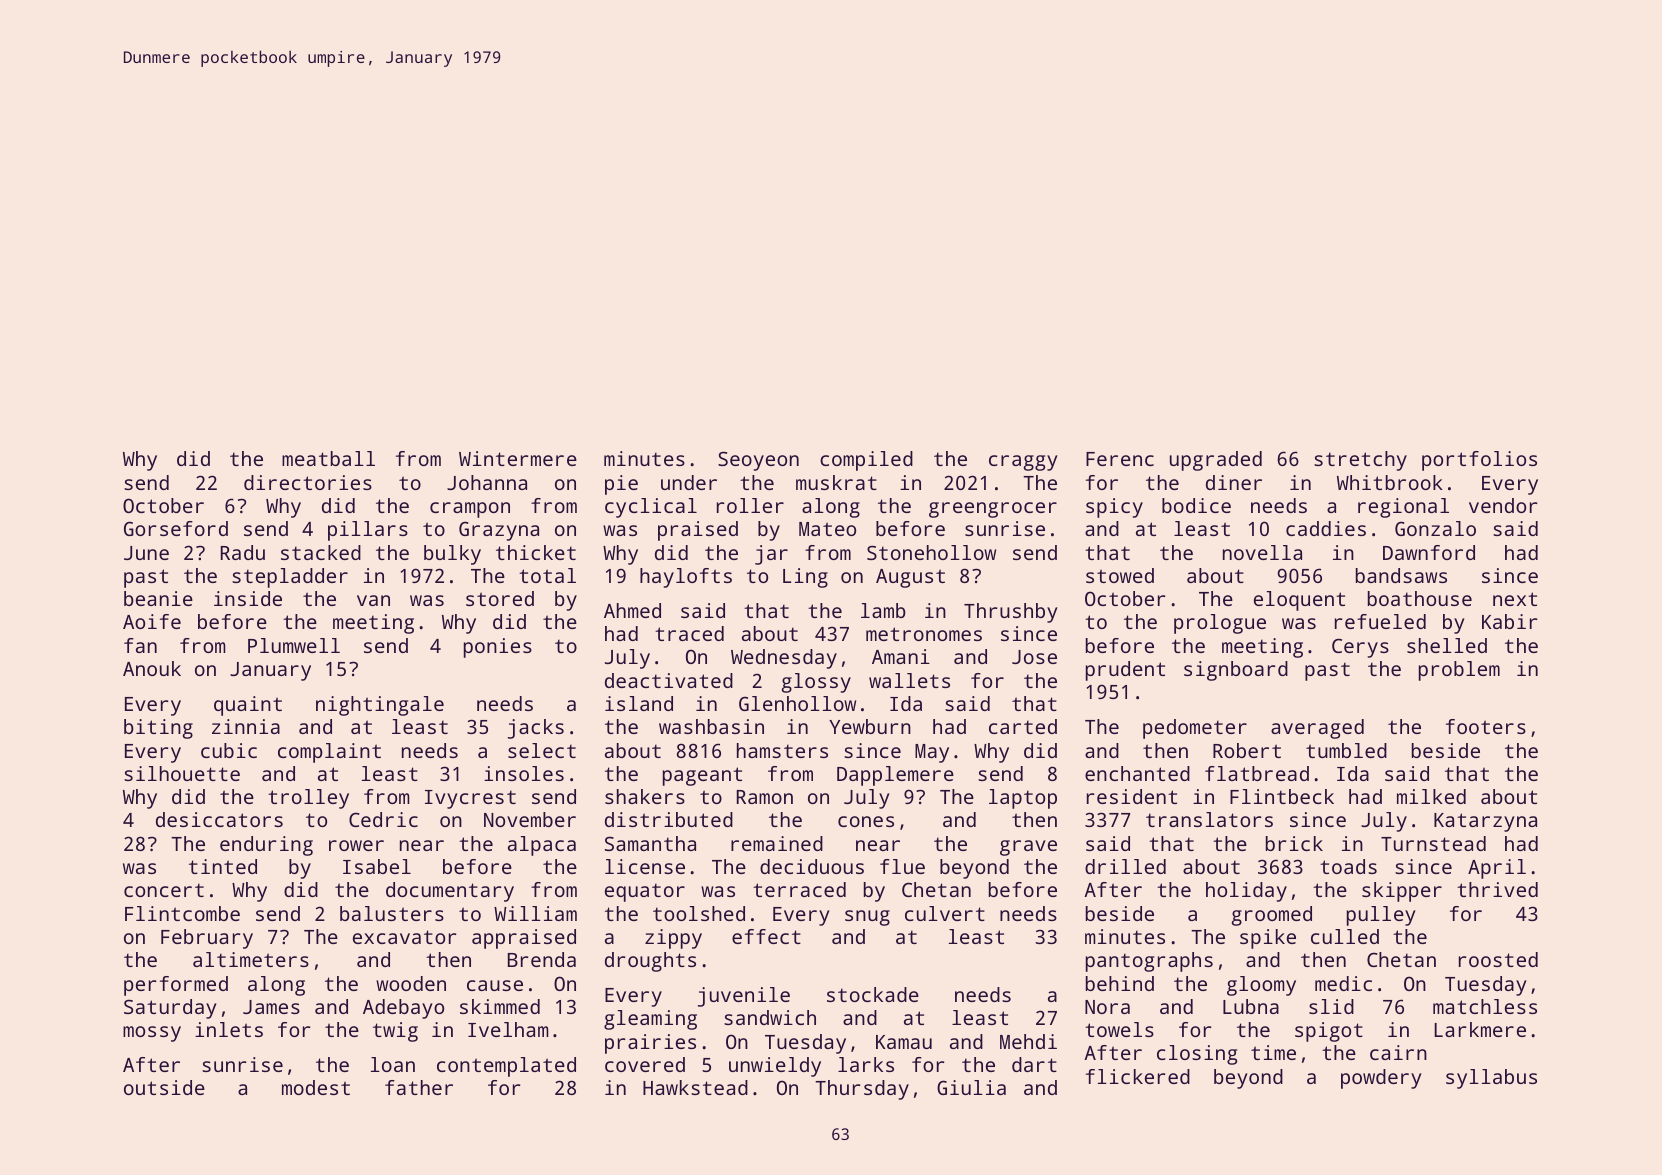 The width and height of the screenshot is (1662, 1175). Describe the element at coordinates (152, 1034) in the screenshot. I see `mossy` at that location.
